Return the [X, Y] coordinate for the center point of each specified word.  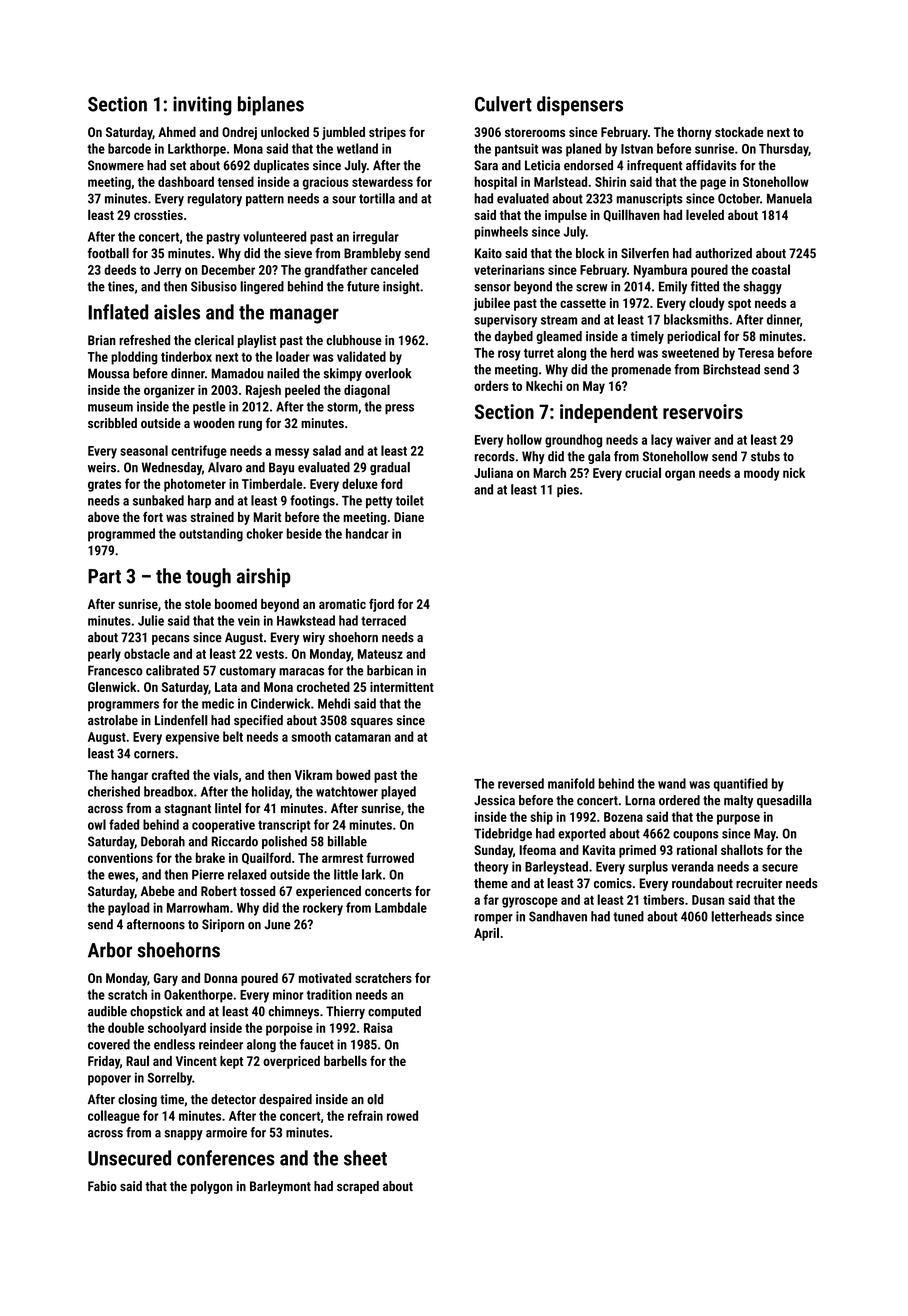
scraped [358, 1187]
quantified [741, 785]
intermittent [402, 687]
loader [293, 356]
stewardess [382, 181]
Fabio [102, 1186]
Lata [226, 687]
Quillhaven [632, 215]
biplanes [271, 106]
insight [401, 287]
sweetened [690, 352]
